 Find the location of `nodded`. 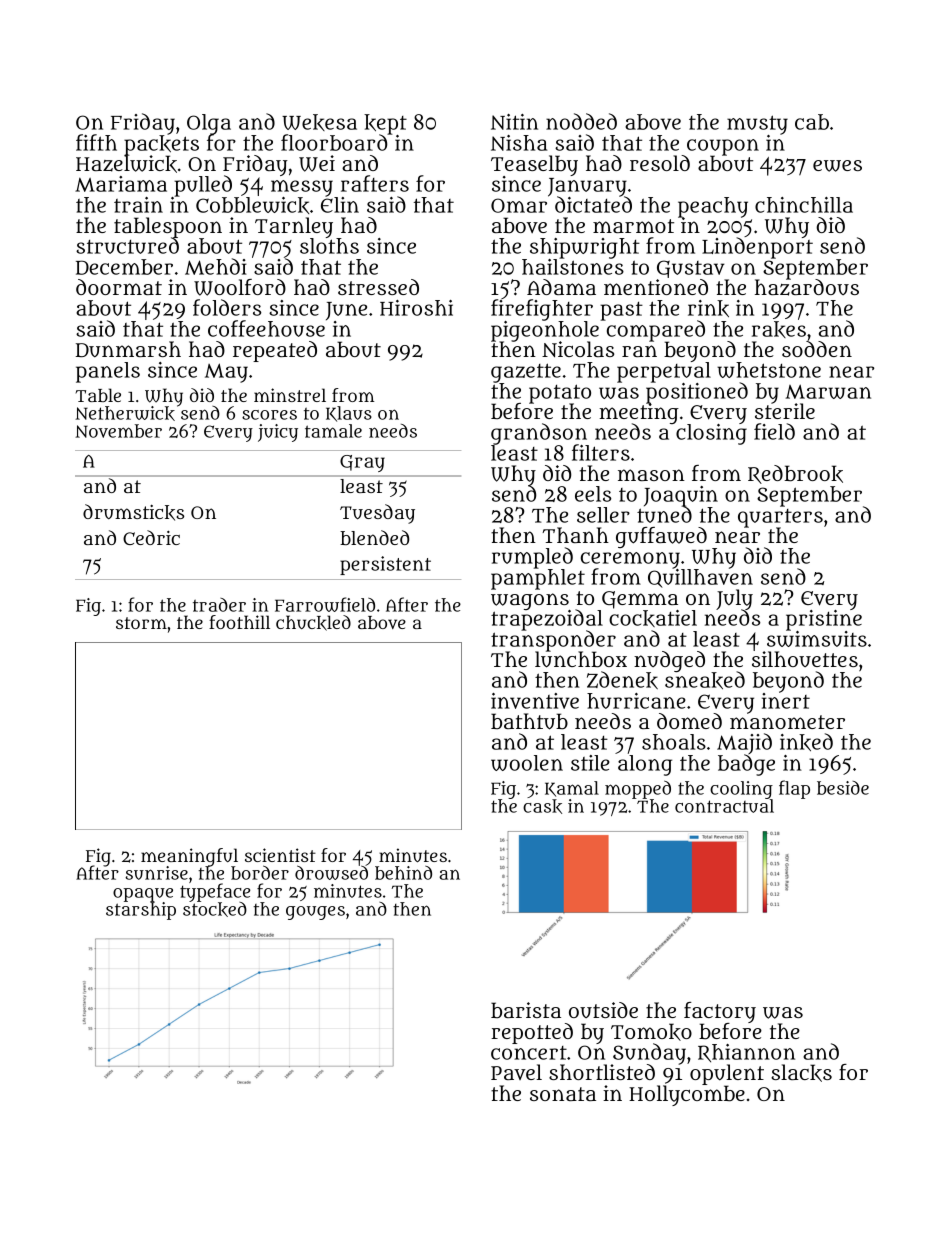

nodded is located at coordinates (581, 121).
